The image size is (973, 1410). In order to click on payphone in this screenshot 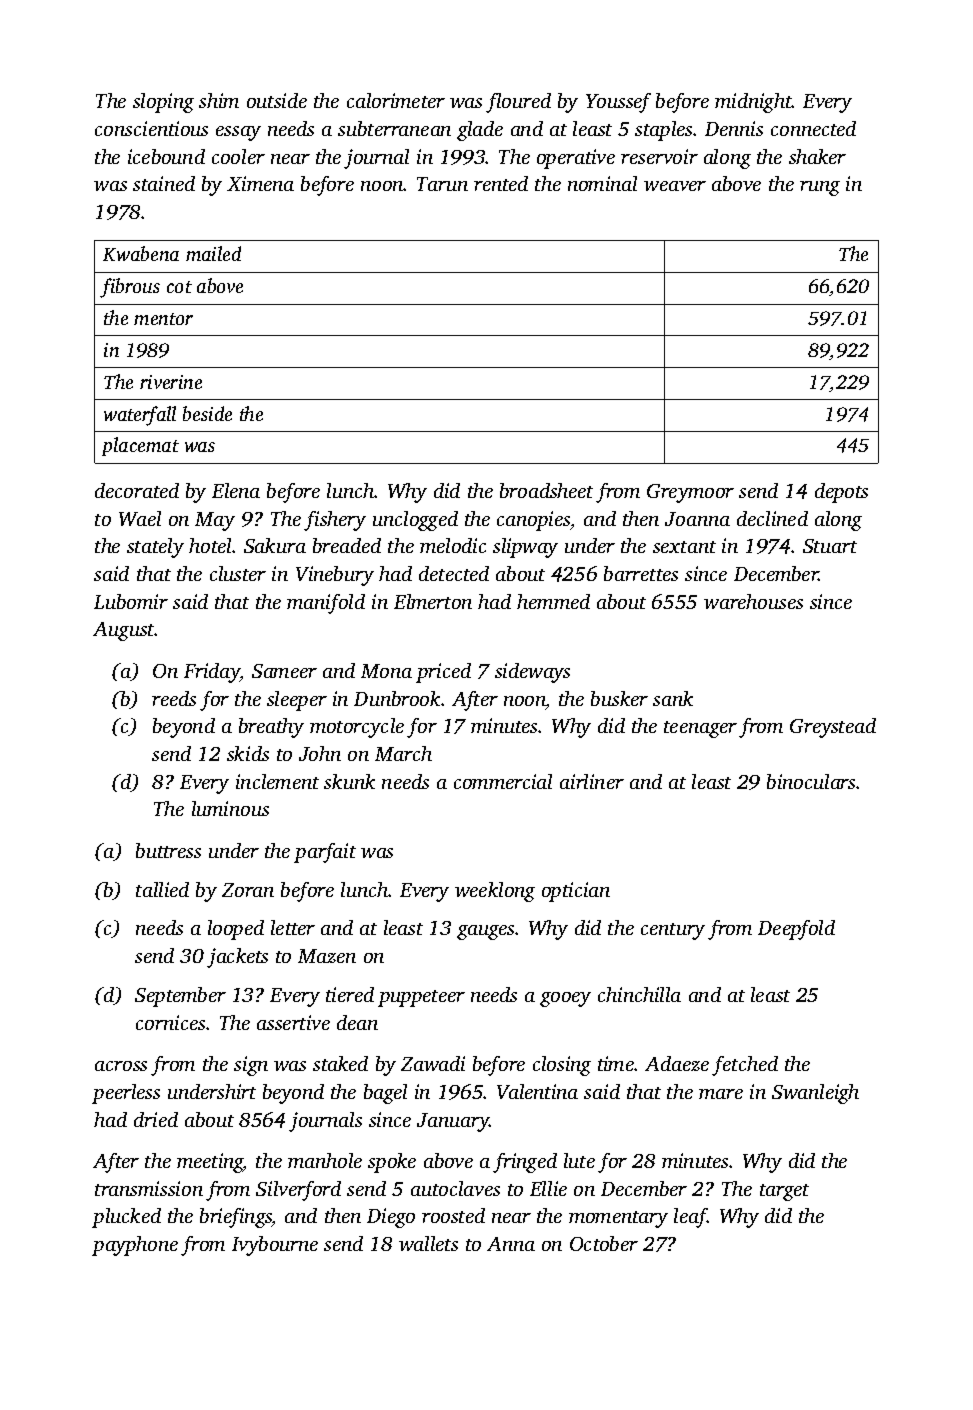, I will do `click(135, 1246)`.
